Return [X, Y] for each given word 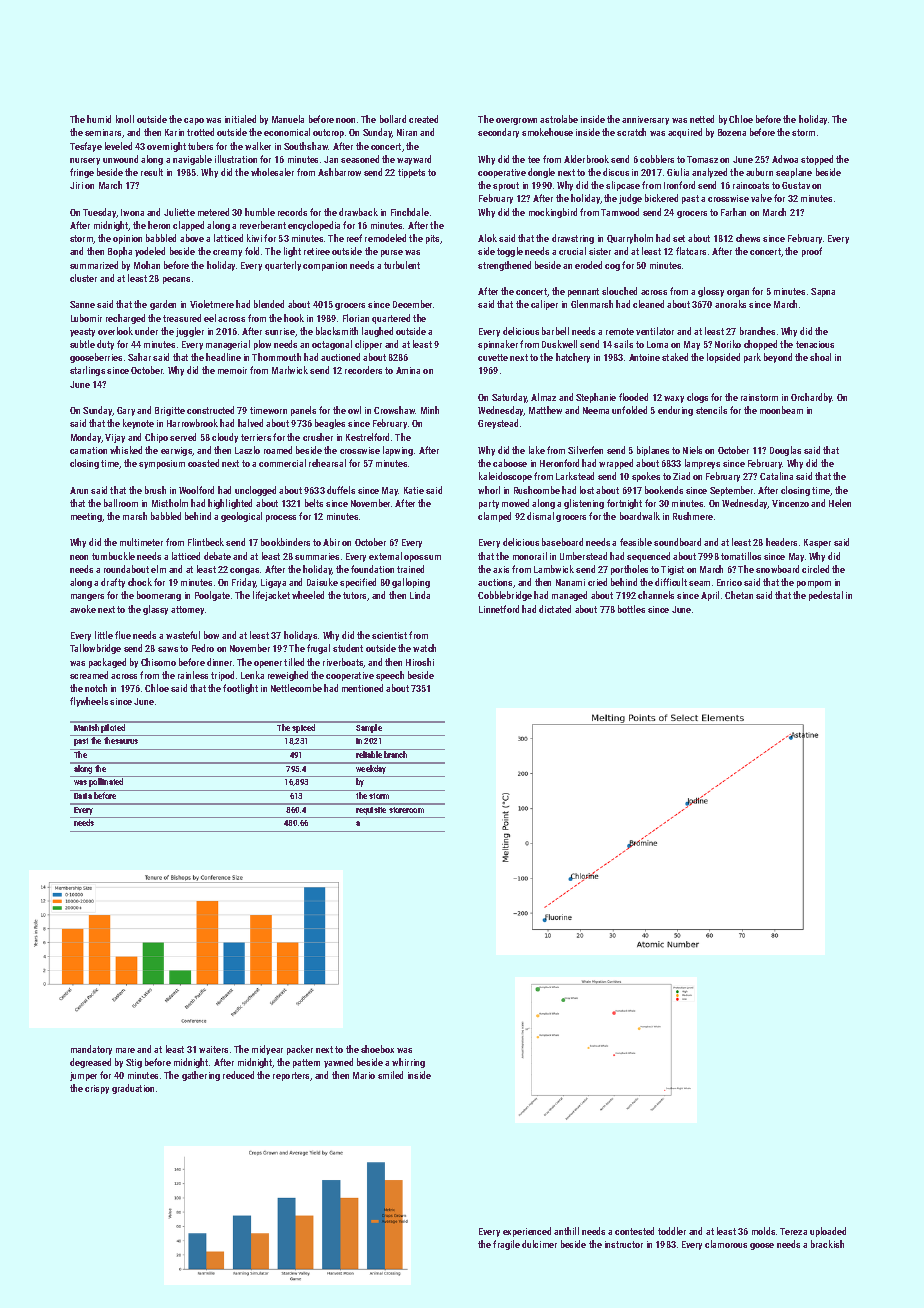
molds [763, 1231]
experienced [527, 1232]
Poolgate [212, 596]
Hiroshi [420, 662]
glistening [584, 504]
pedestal [826, 596]
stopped [817, 160]
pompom [814, 584]
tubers [200, 146]
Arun [79, 490]
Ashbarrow [339, 172]
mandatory [91, 1050]
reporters [291, 1076]
